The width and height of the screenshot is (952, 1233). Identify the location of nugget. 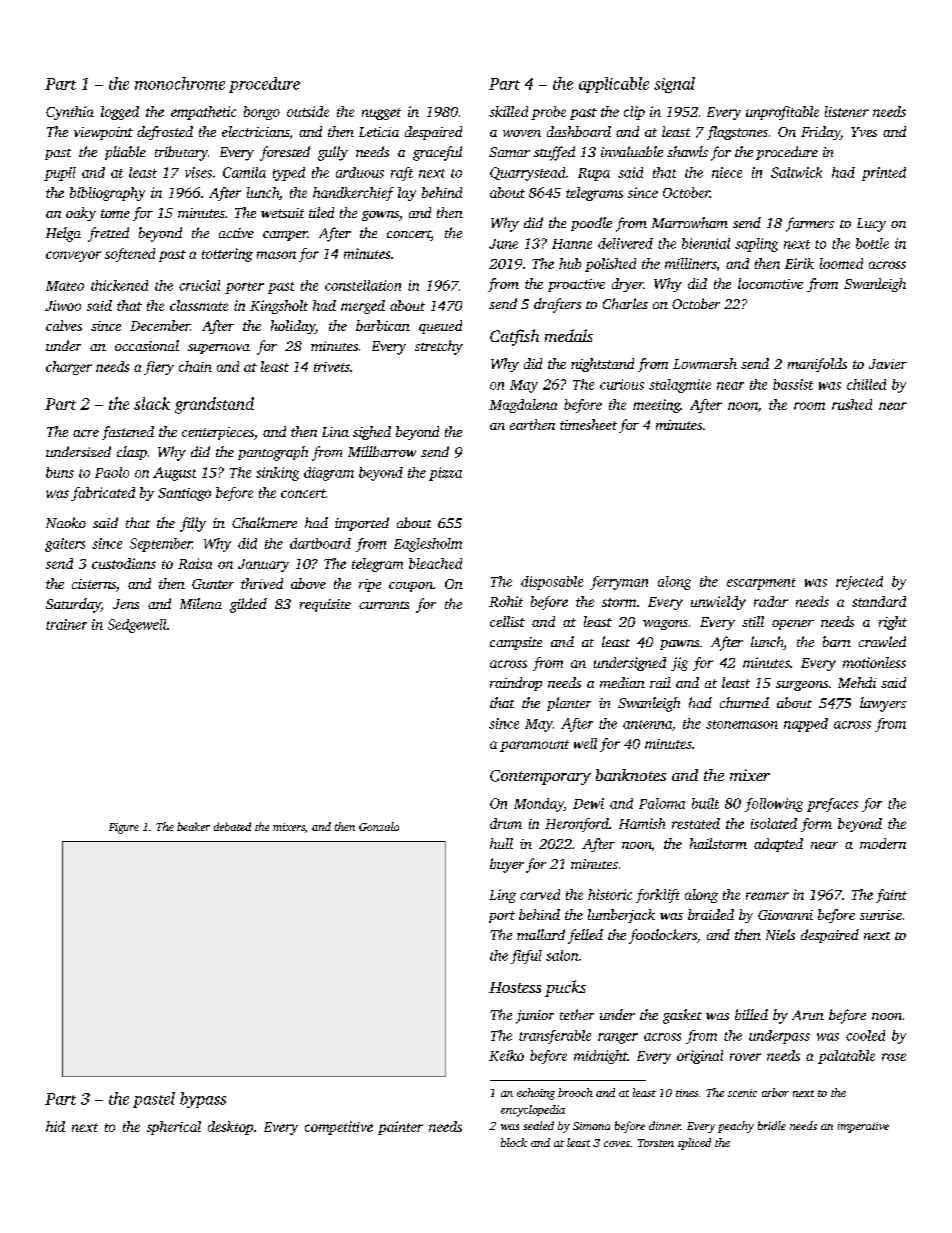
(381, 114).
